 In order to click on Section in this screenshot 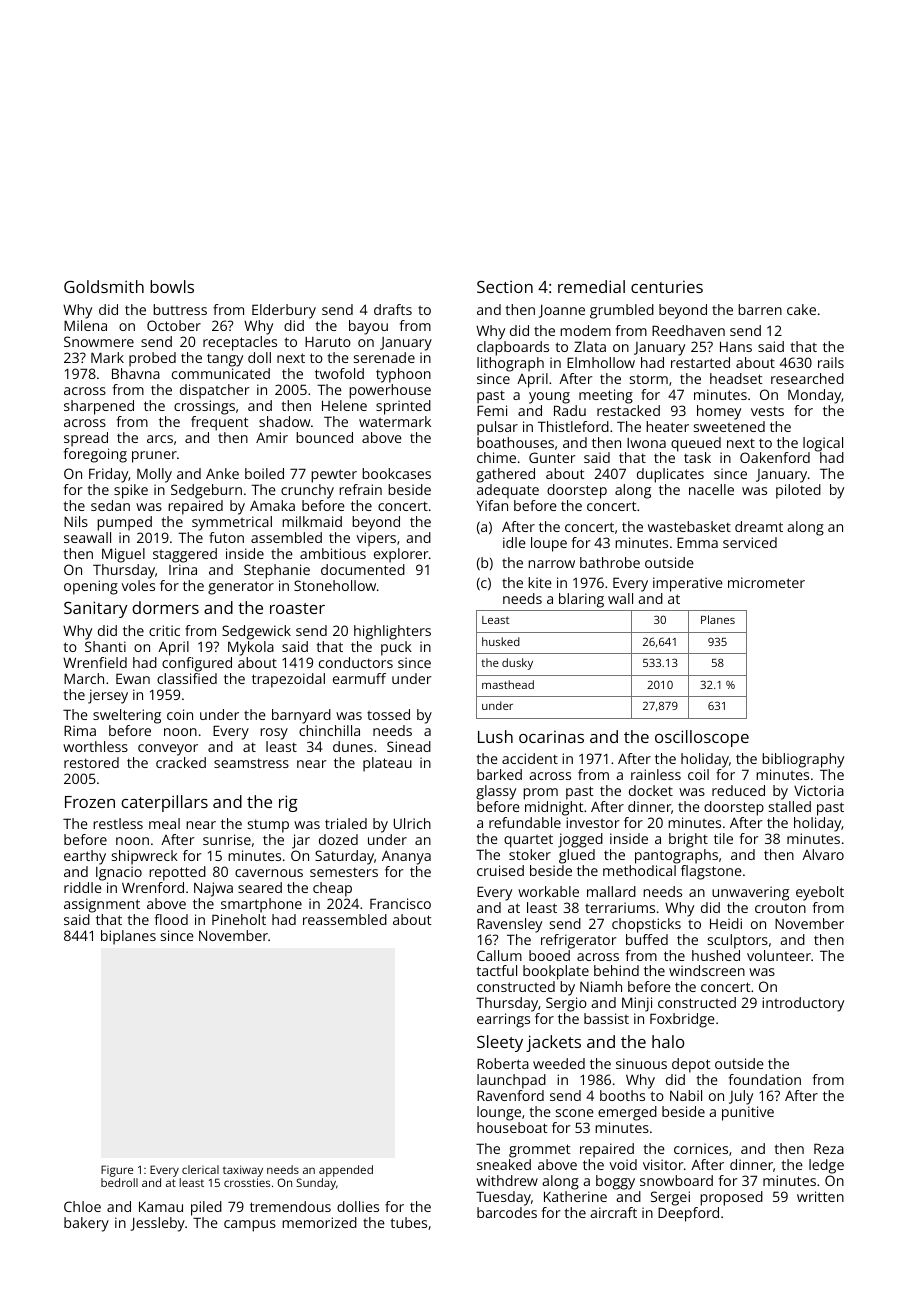, I will do `click(505, 286)`.
